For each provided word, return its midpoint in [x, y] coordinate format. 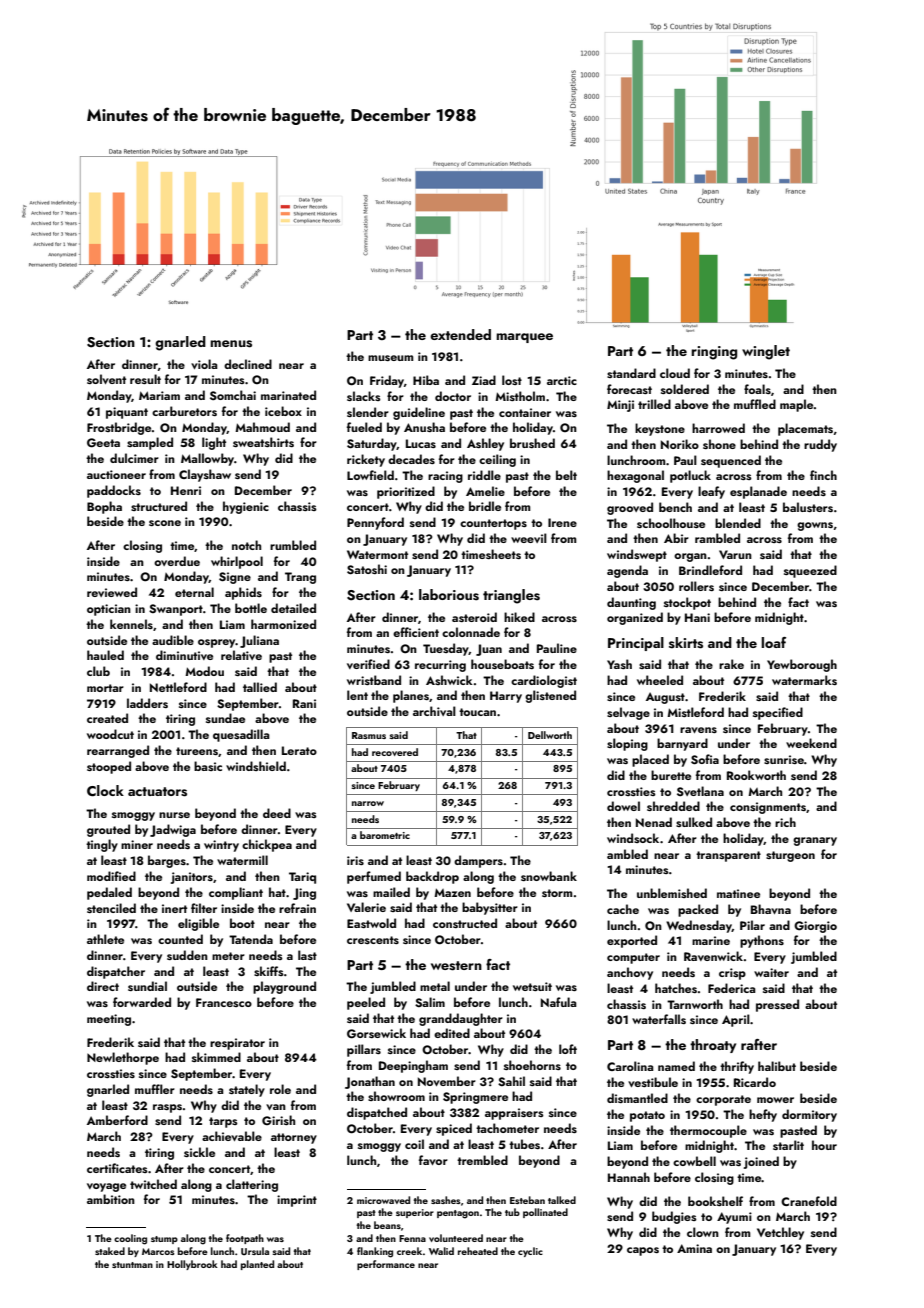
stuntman [132, 1265]
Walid [441, 1251]
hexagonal [635, 476]
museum [391, 358]
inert [174, 908]
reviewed [112, 592]
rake [731, 664]
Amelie [485, 491]
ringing [714, 353]
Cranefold [809, 1201]
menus [231, 344]
